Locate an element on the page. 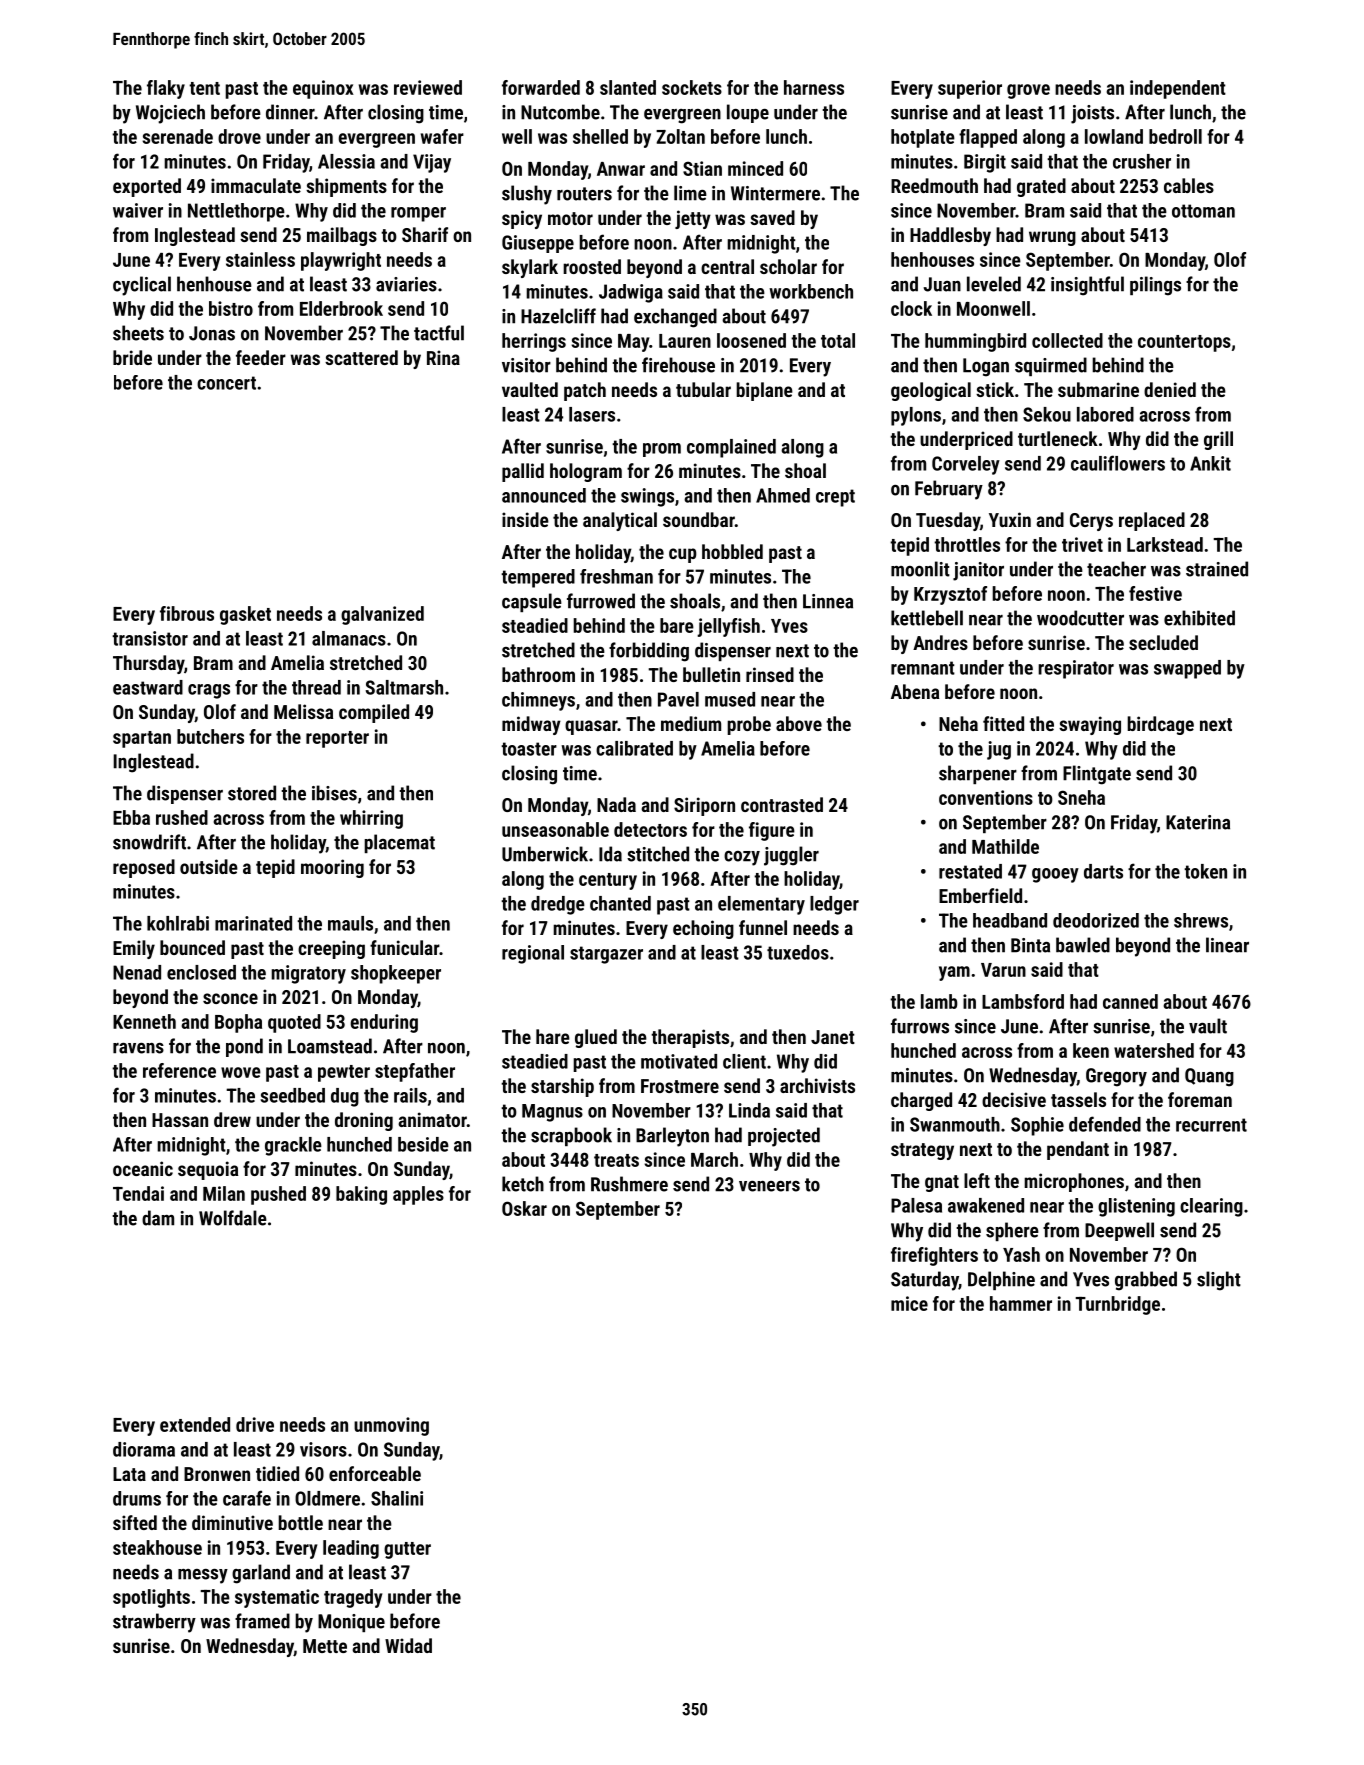 The height and width of the page is (1765, 1364). drew is located at coordinates (232, 1119).
